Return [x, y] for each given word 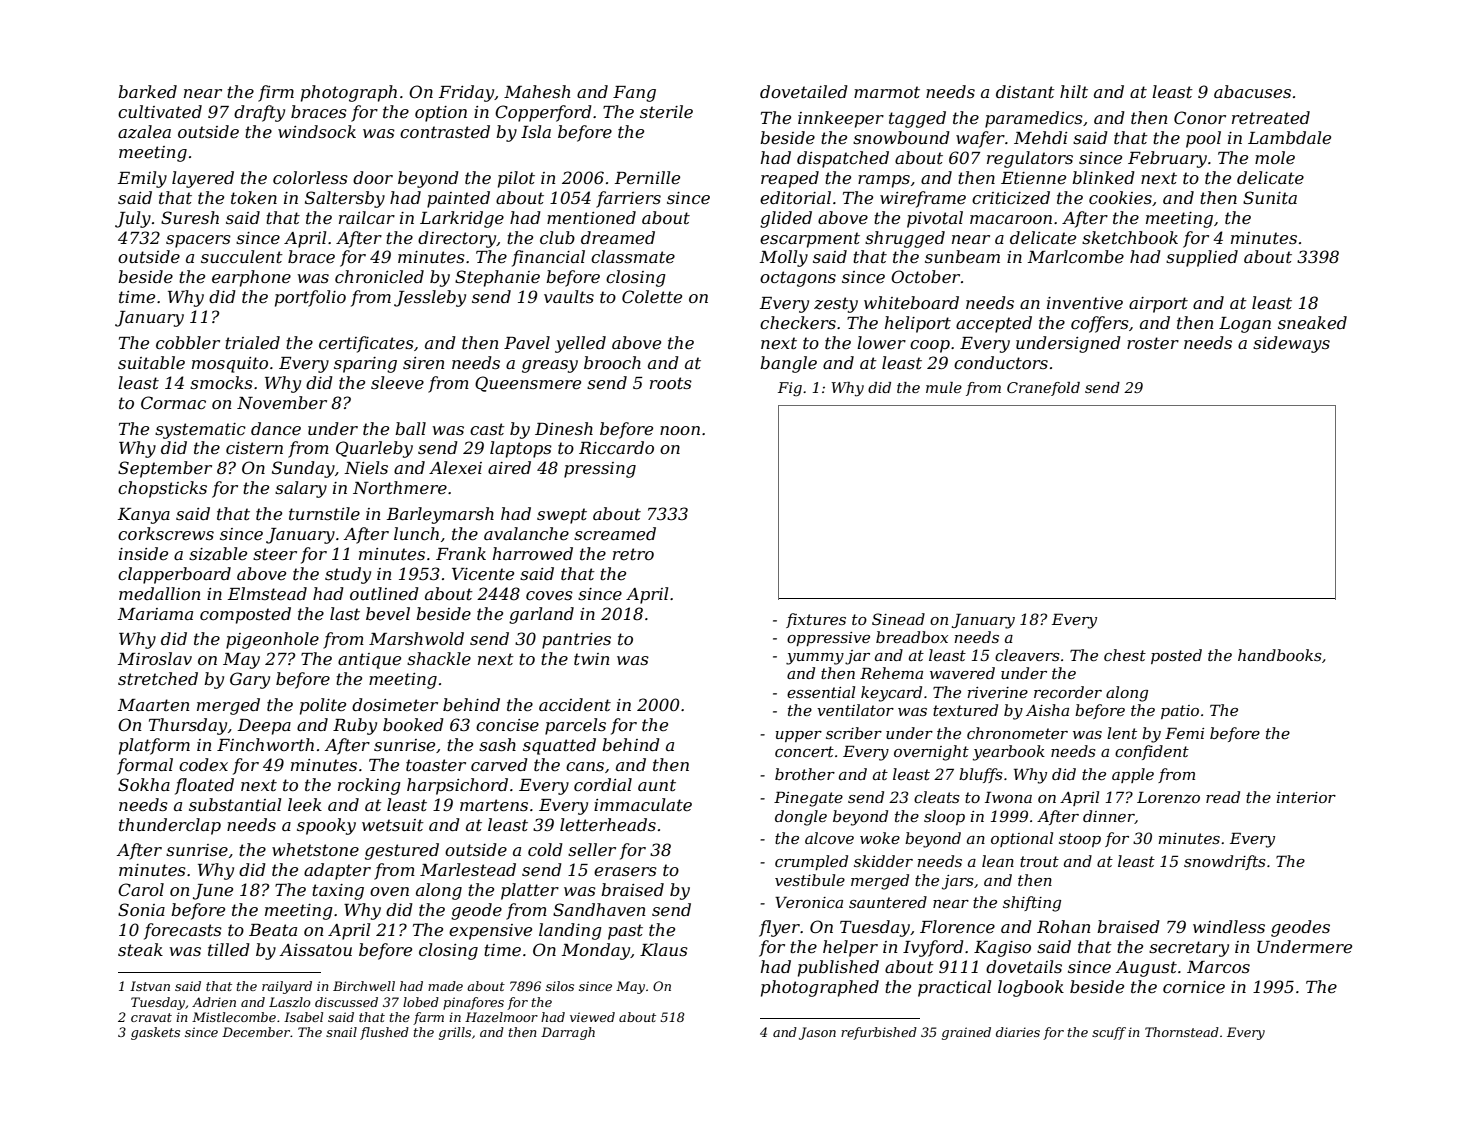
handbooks [1280, 655]
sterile [666, 111]
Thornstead [1182, 1032]
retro [633, 554]
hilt [1074, 91]
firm [276, 93]
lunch [416, 533]
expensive [490, 932]
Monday [596, 951]
